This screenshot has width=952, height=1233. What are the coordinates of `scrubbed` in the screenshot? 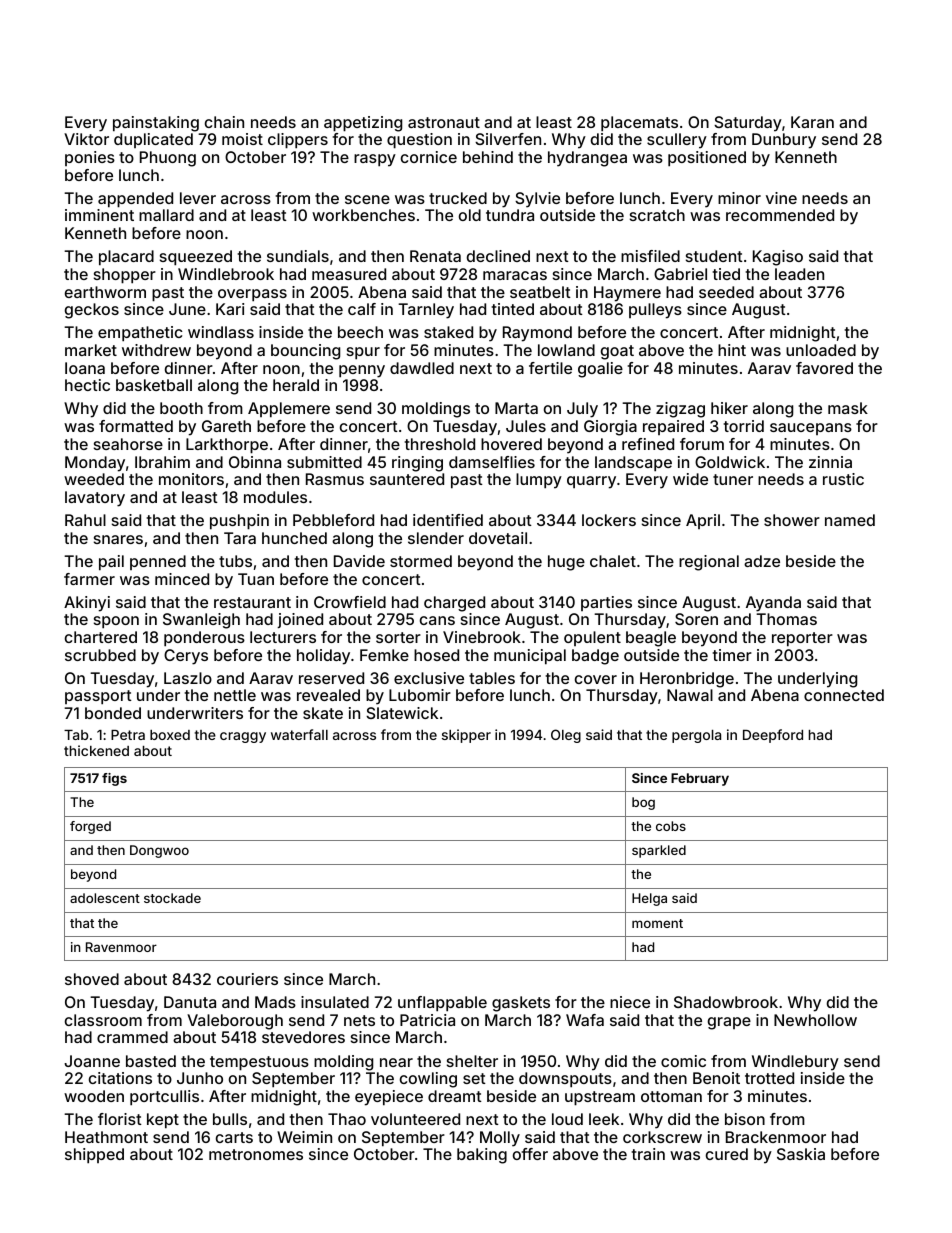 It's located at (100, 655).
